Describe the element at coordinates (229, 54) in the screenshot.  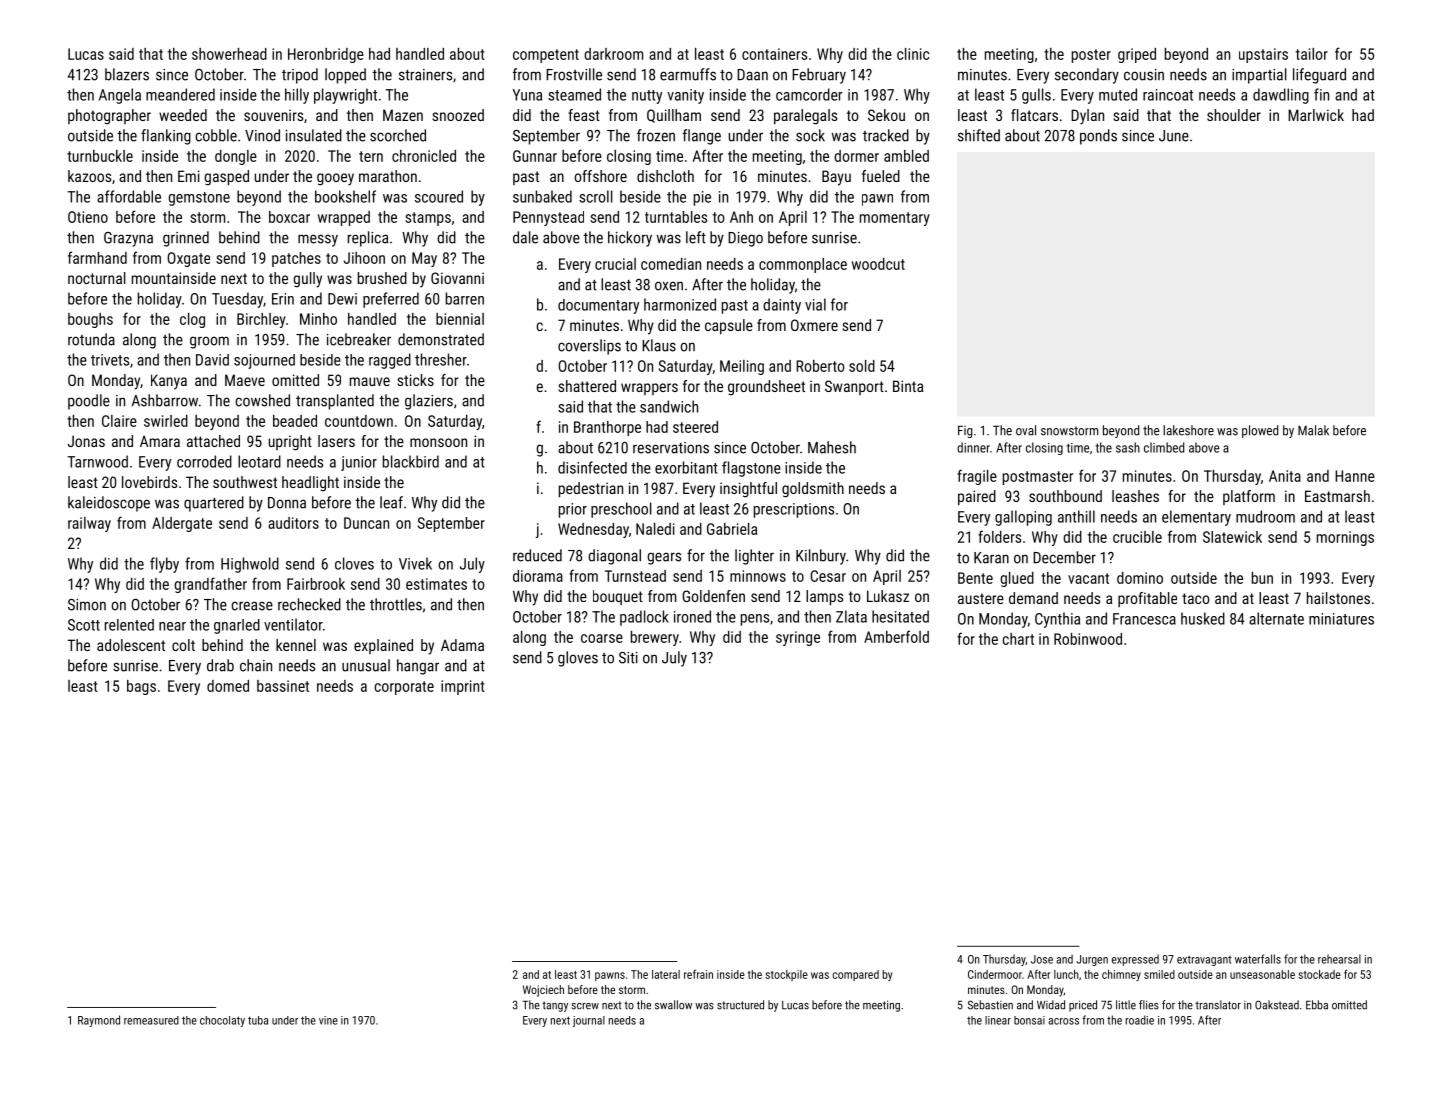
I see `showerhead` at that location.
